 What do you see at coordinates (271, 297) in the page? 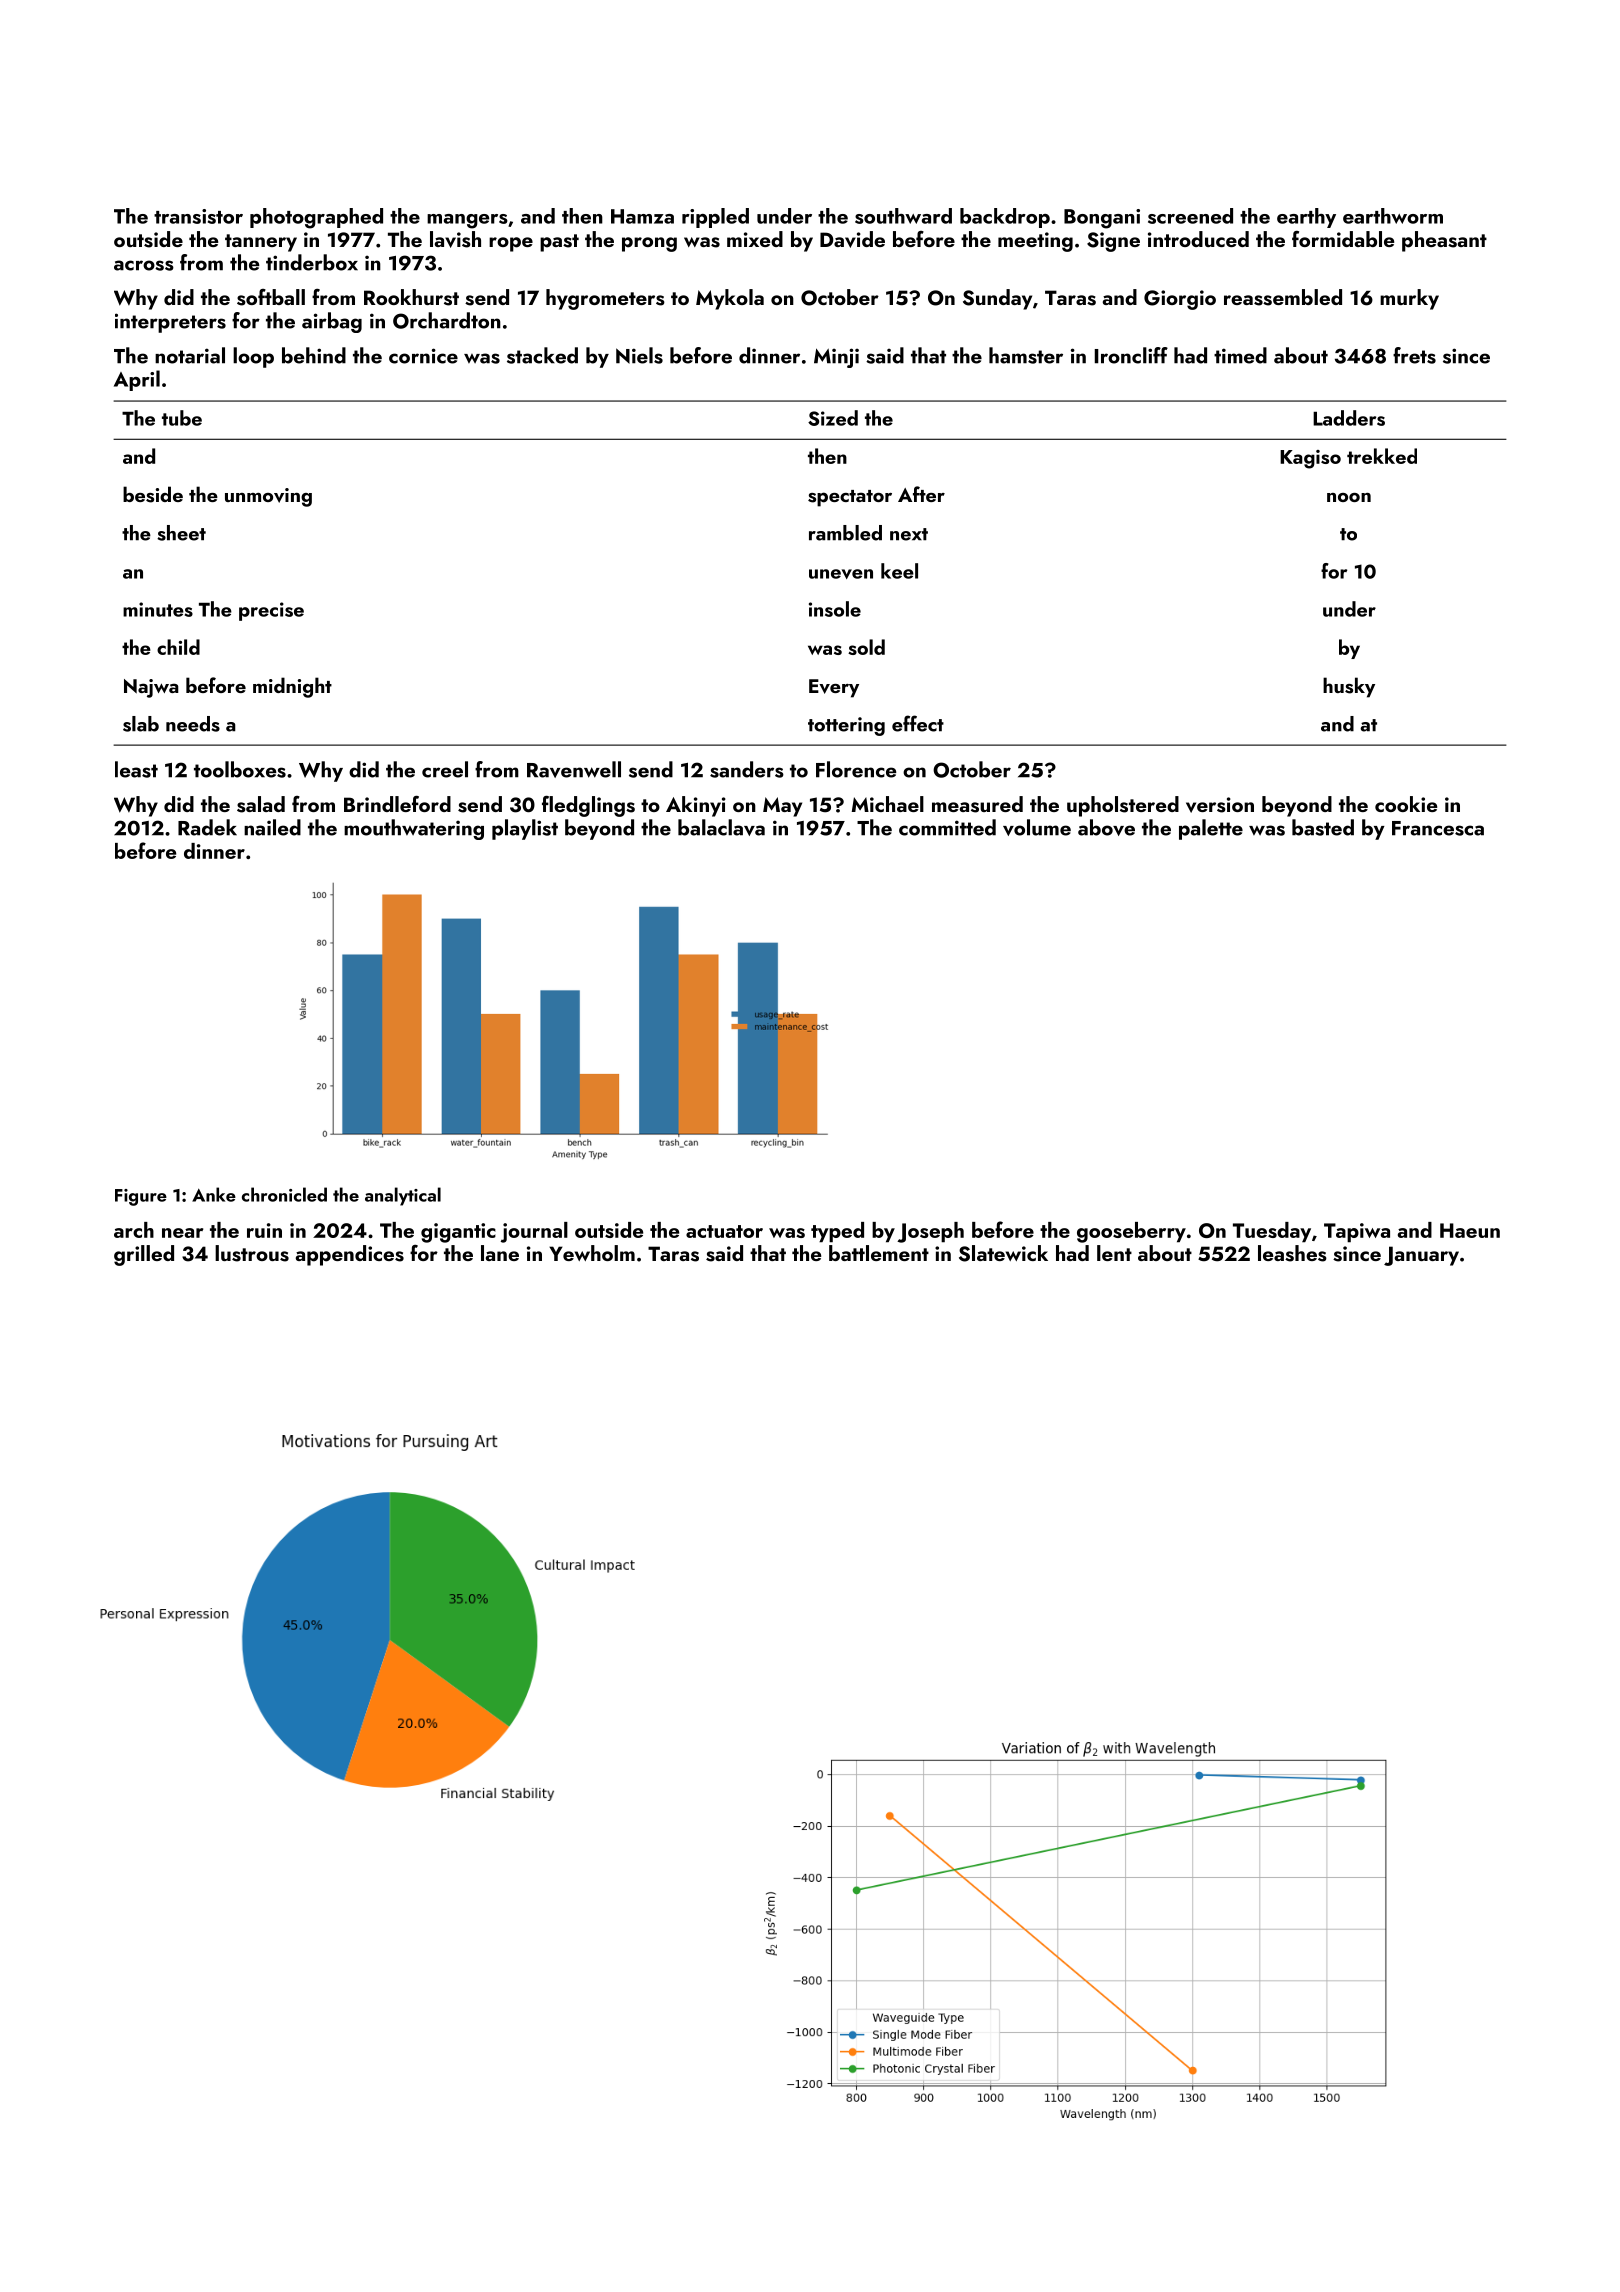
I see `softball` at bounding box center [271, 297].
